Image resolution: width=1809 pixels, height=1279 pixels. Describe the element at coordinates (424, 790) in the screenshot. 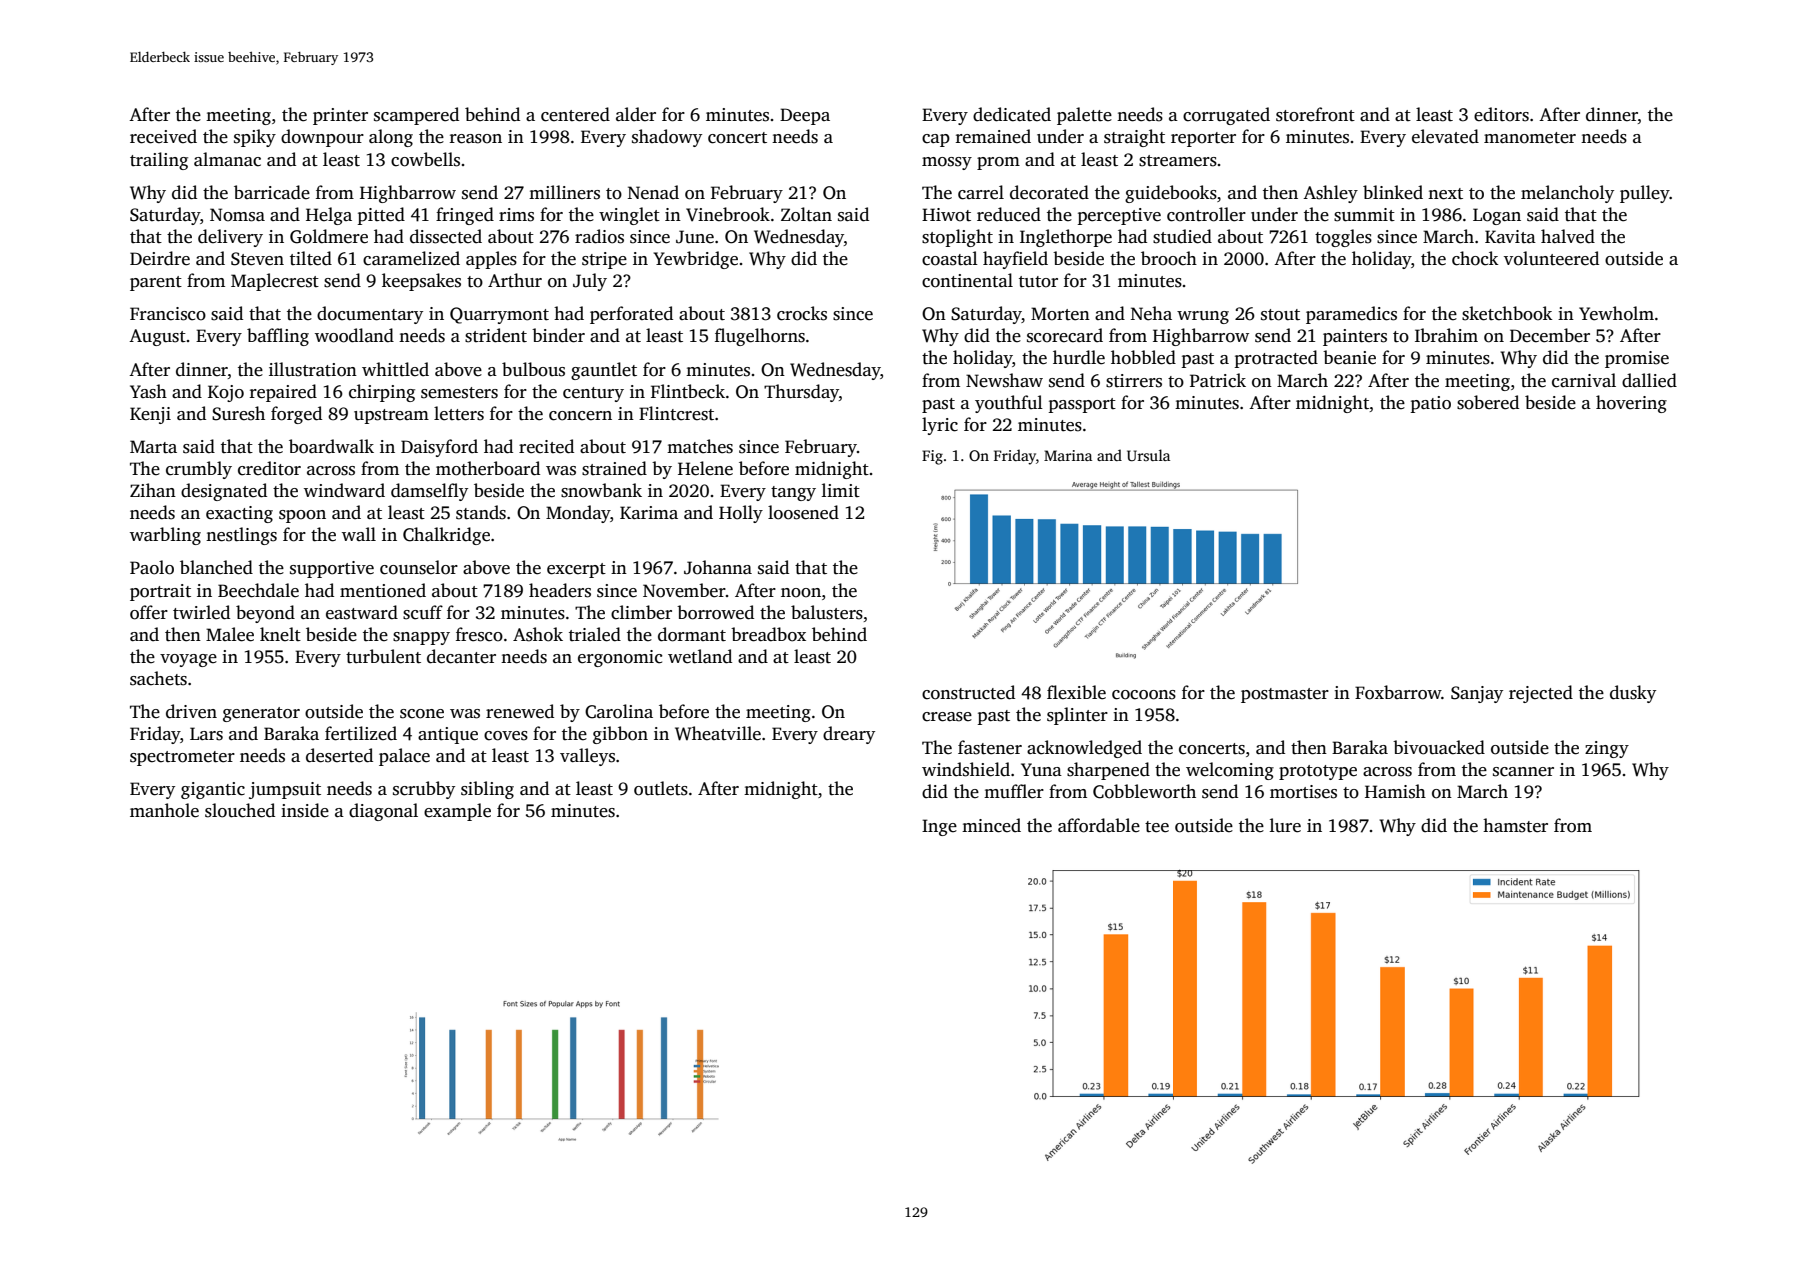

I see `scrubby` at that location.
